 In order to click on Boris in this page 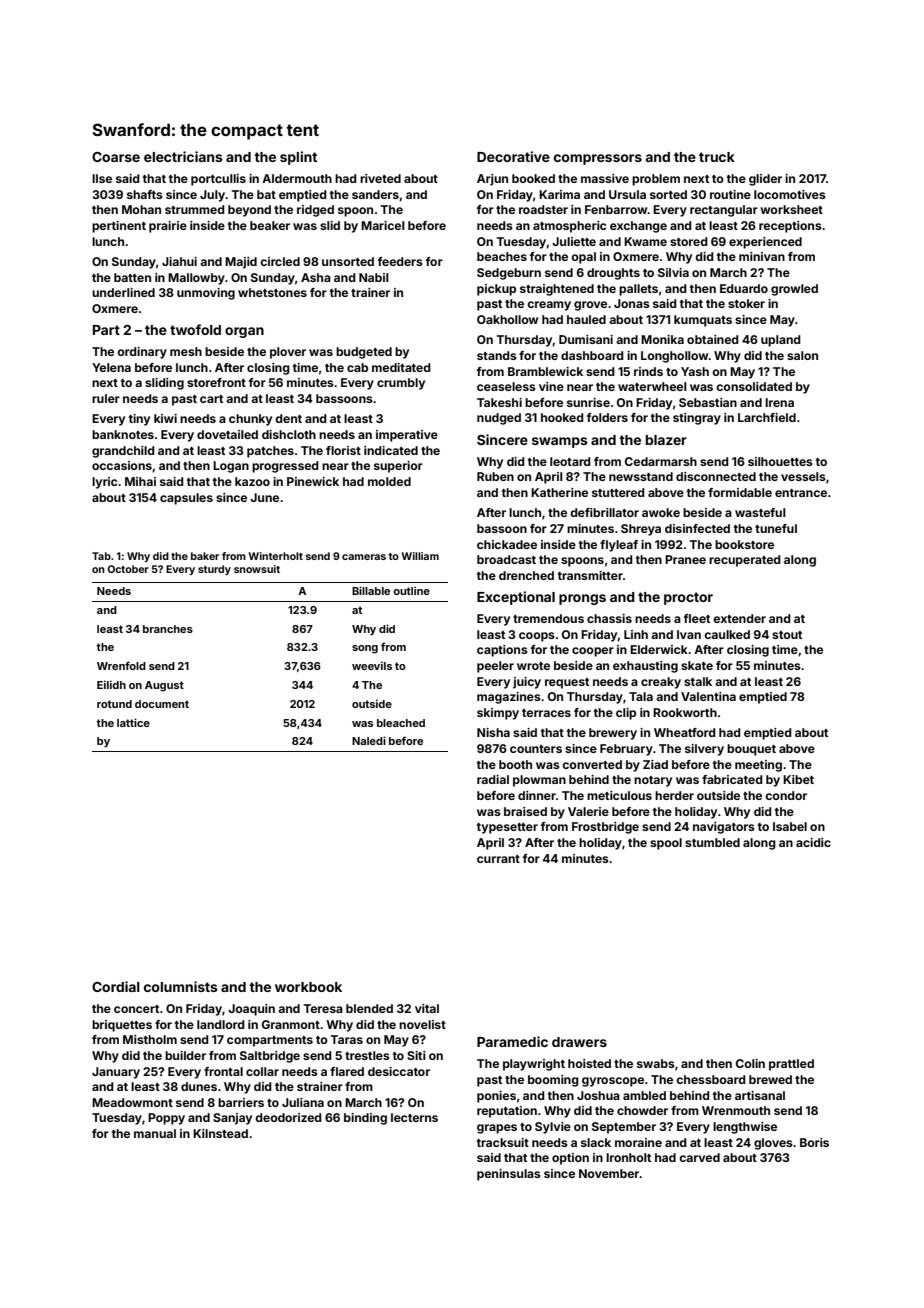, I will do `click(814, 1142)`.
